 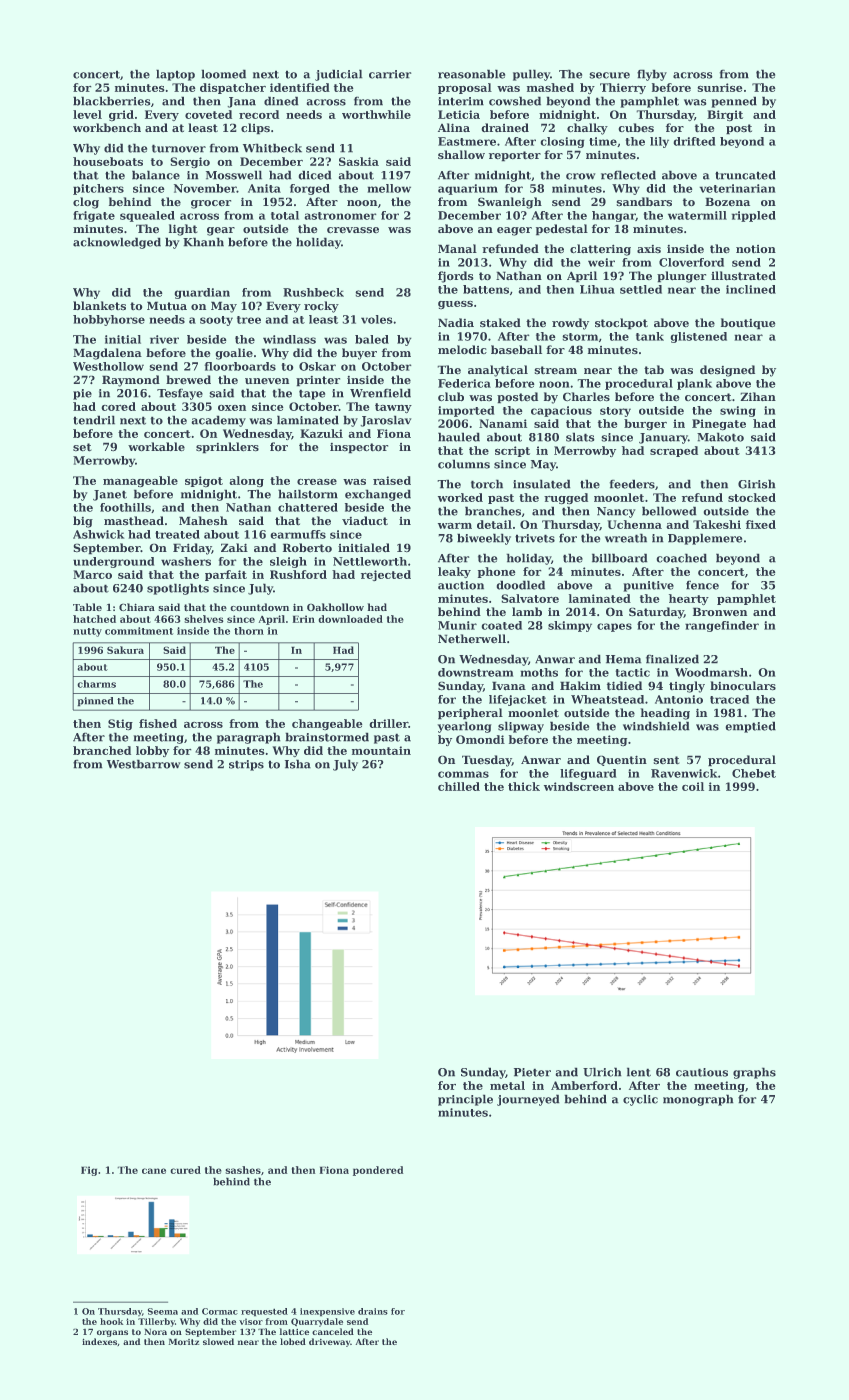 I want to click on thick, so click(x=524, y=786).
